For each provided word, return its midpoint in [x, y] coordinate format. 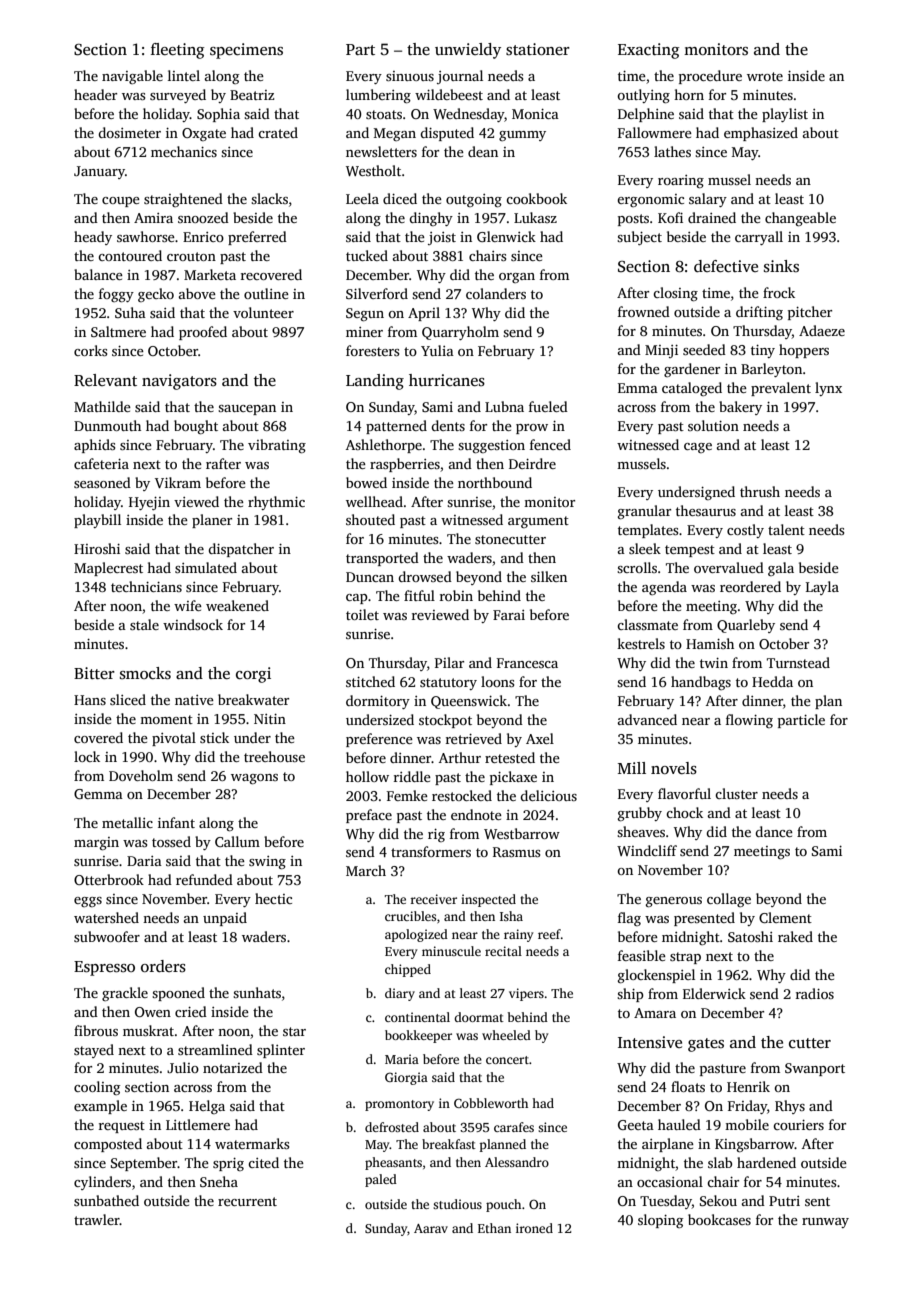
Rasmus [516, 852]
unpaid [225, 919]
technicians [146, 586]
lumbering [378, 96]
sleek [645, 548]
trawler [97, 1219]
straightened [183, 200]
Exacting [649, 51]
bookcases [719, 1219]
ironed [534, 1228]
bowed [366, 482]
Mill [632, 768]
